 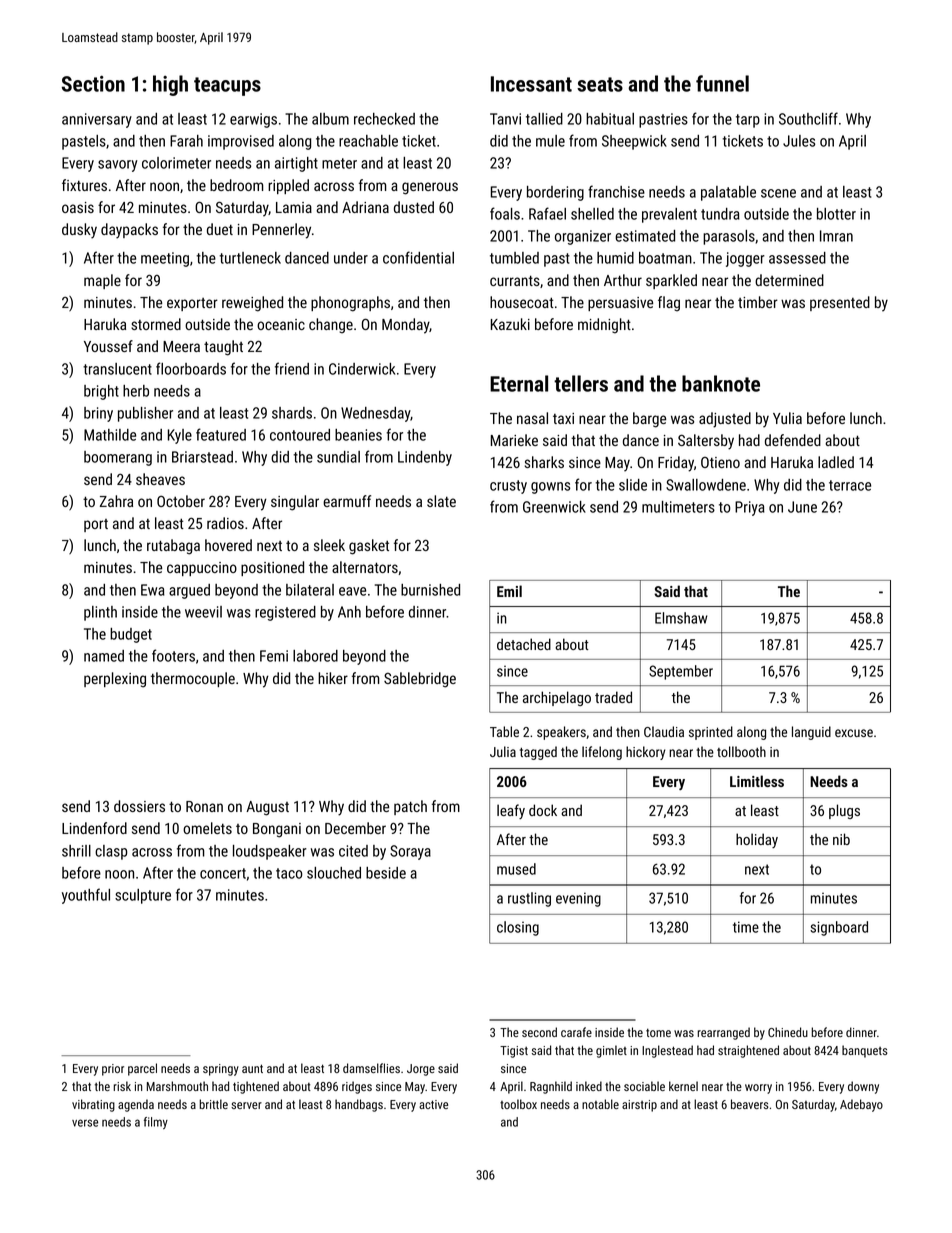 What do you see at coordinates (808, 118) in the document?
I see `Southcliff` at bounding box center [808, 118].
